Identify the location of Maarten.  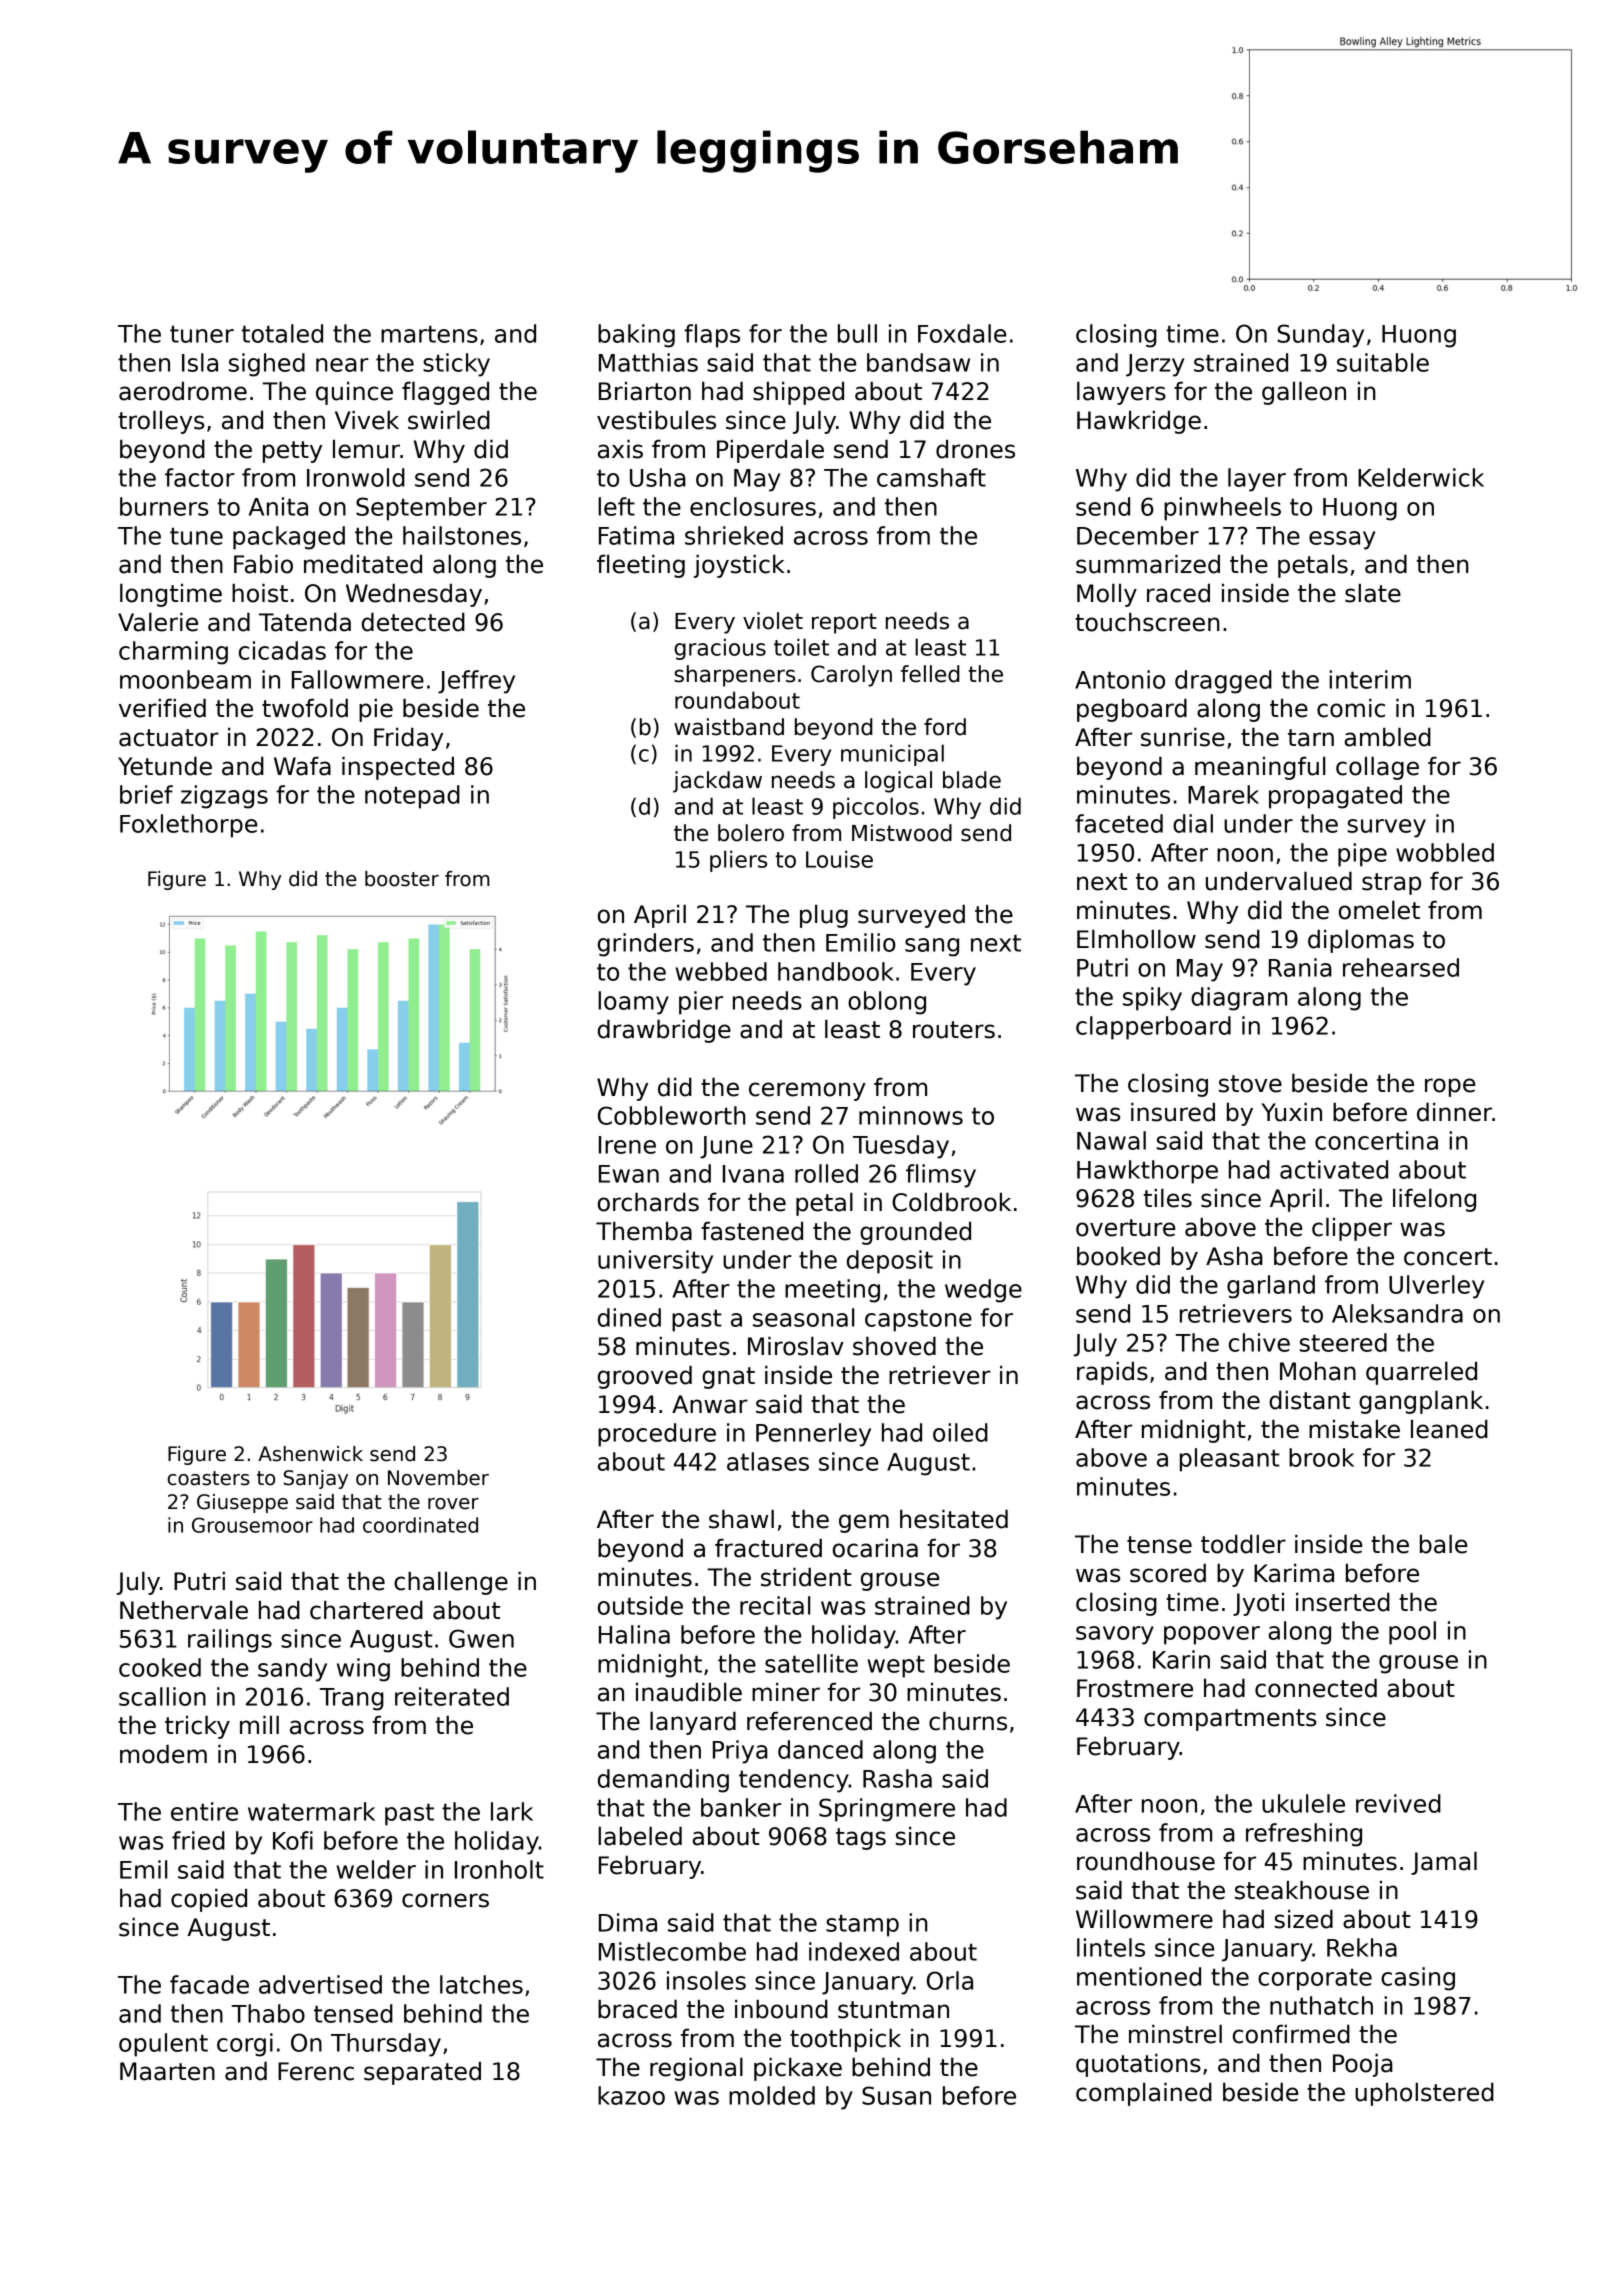
(167, 2071).
